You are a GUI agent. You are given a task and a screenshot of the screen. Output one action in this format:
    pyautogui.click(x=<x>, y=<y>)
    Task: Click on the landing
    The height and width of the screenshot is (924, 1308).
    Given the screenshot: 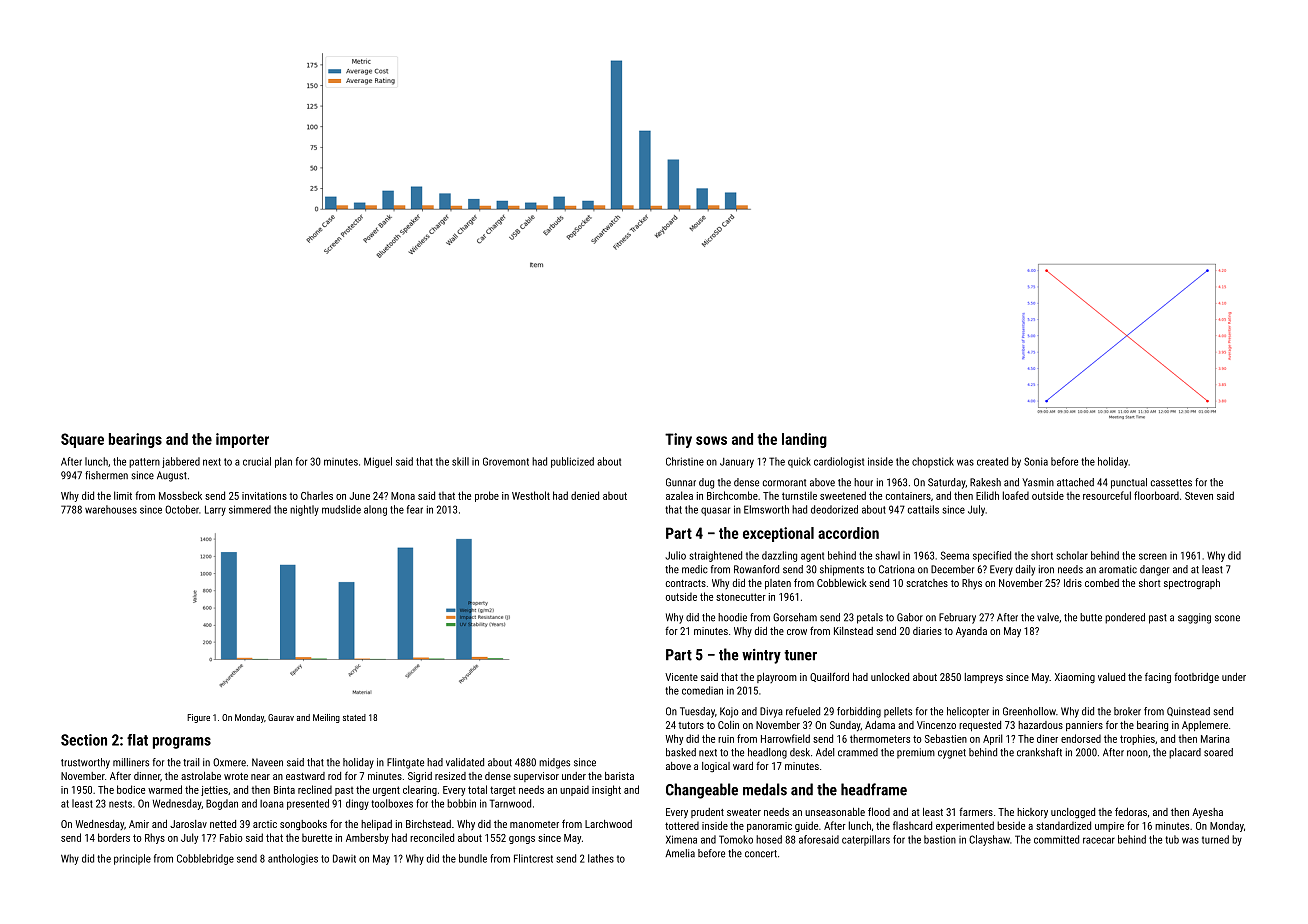 What is the action you would take?
    pyautogui.click(x=804, y=440)
